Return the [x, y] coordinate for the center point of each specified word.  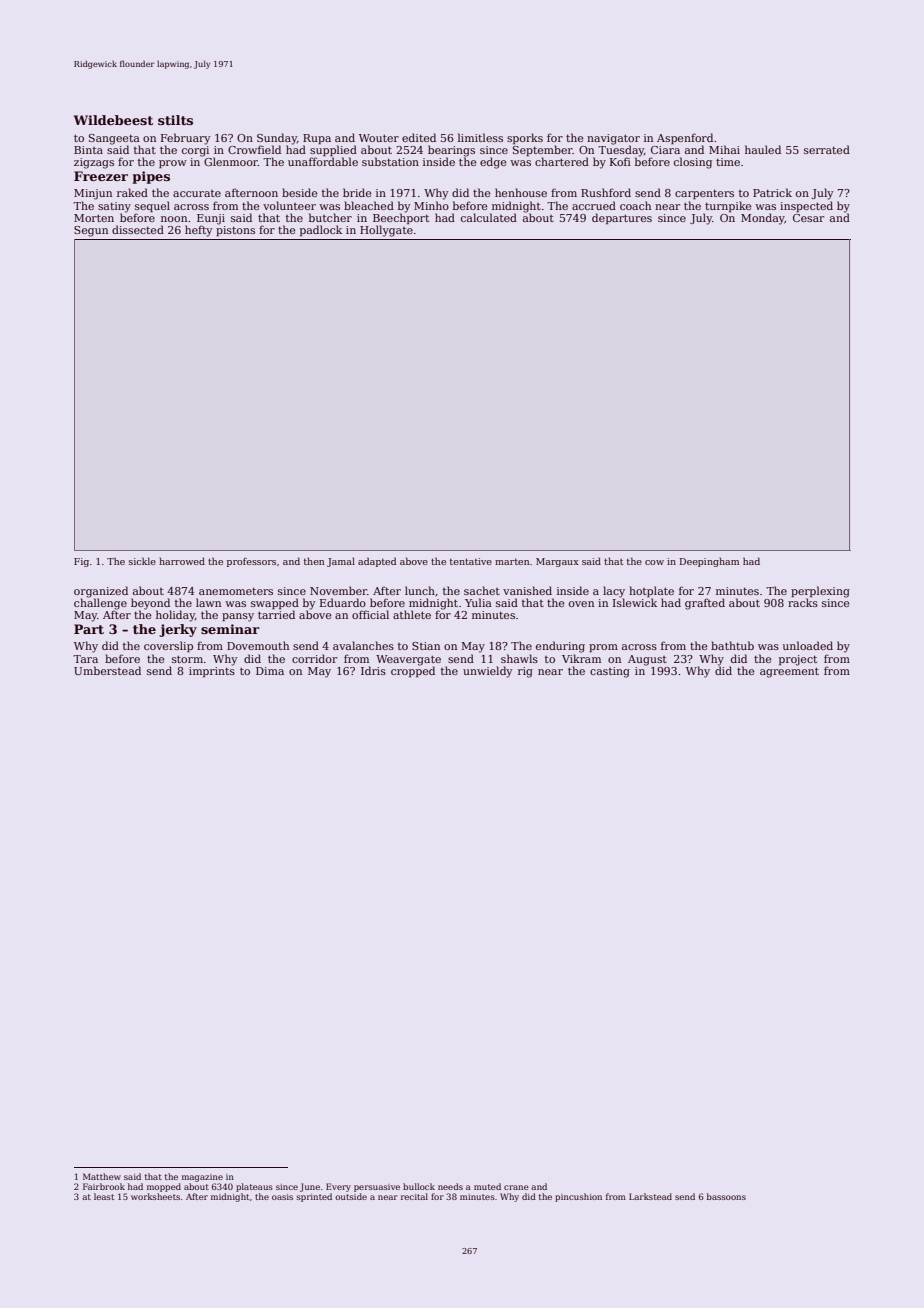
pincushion [578, 1197]
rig [525, 672]
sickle [142, 561]
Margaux [557, 562]
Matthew [102, 1176]
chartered [562, 161]
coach [635, 205]
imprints [212, 672]
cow [654, 562]
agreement [789, 673]
